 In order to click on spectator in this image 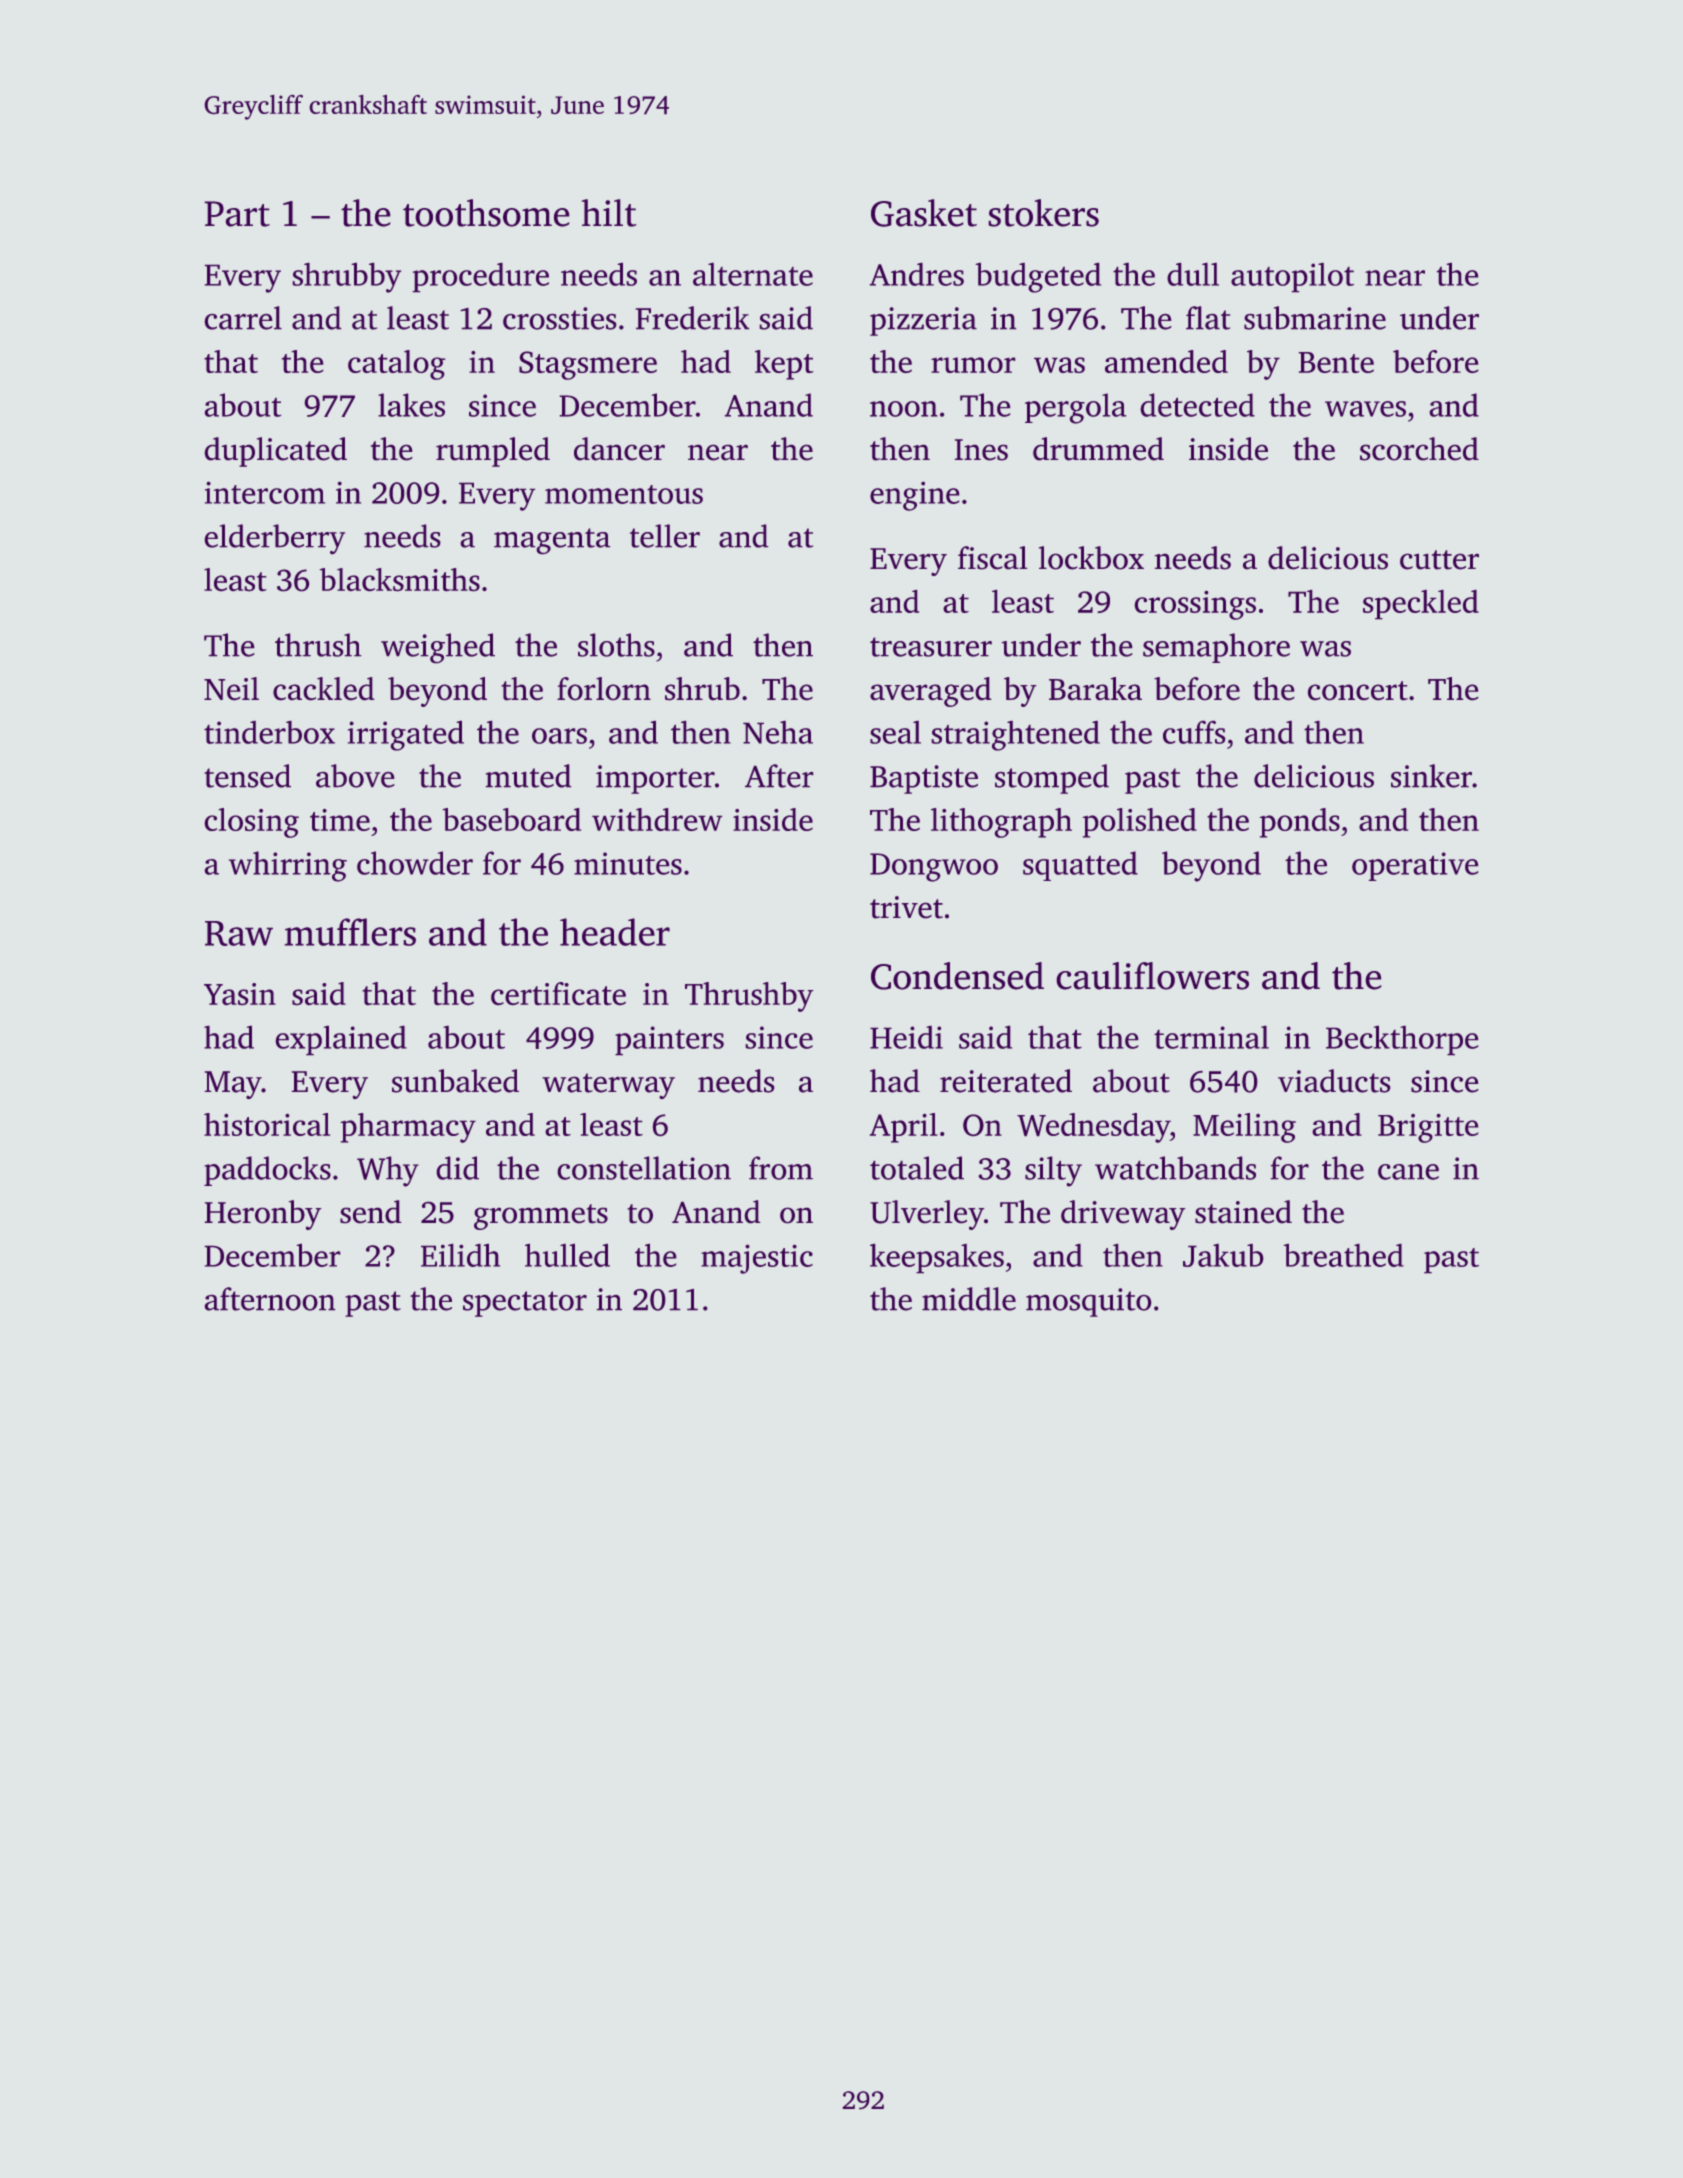, I will do `click(525, 1304)`.
